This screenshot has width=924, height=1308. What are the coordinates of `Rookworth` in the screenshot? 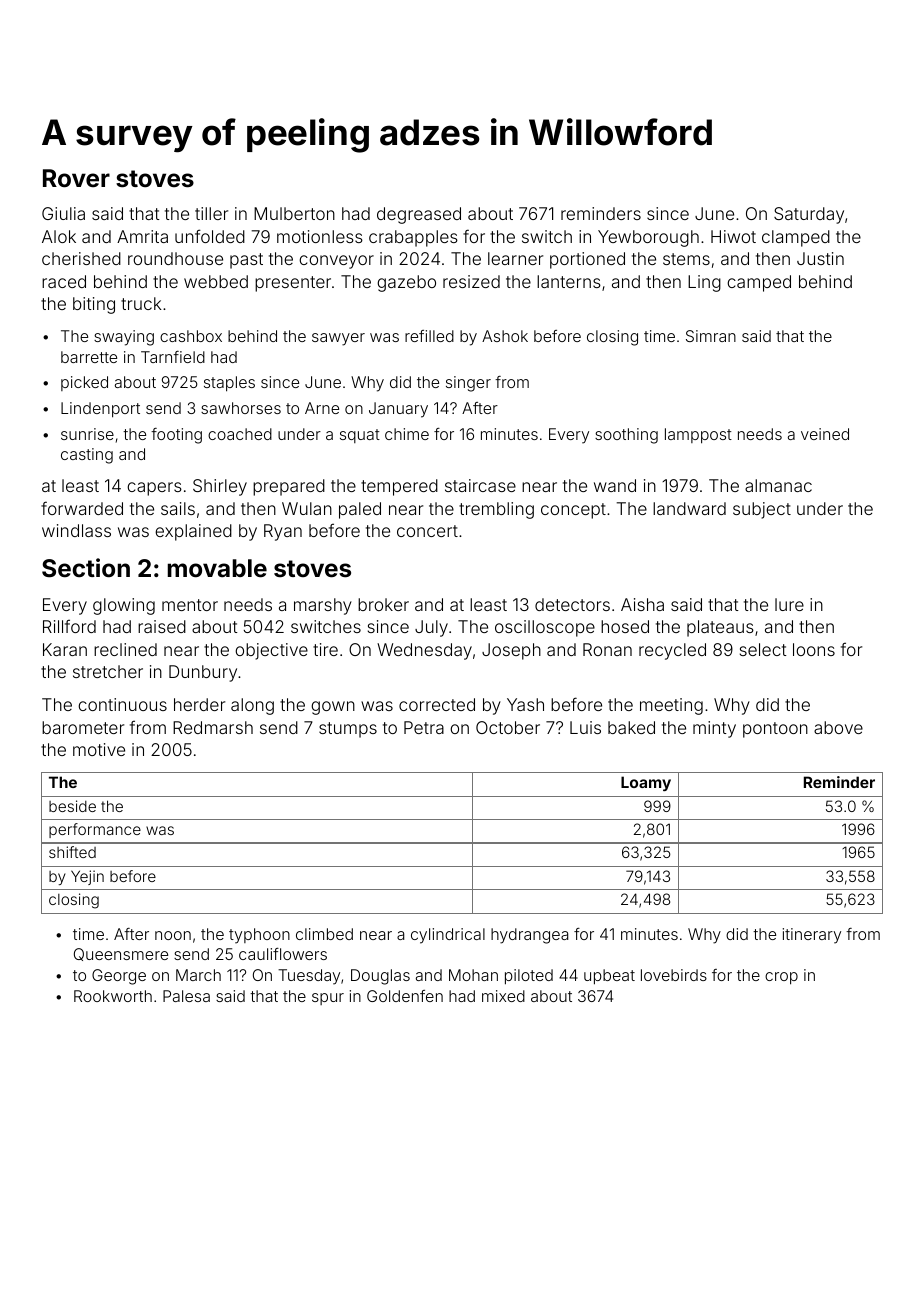 It's located at (113, 996).
